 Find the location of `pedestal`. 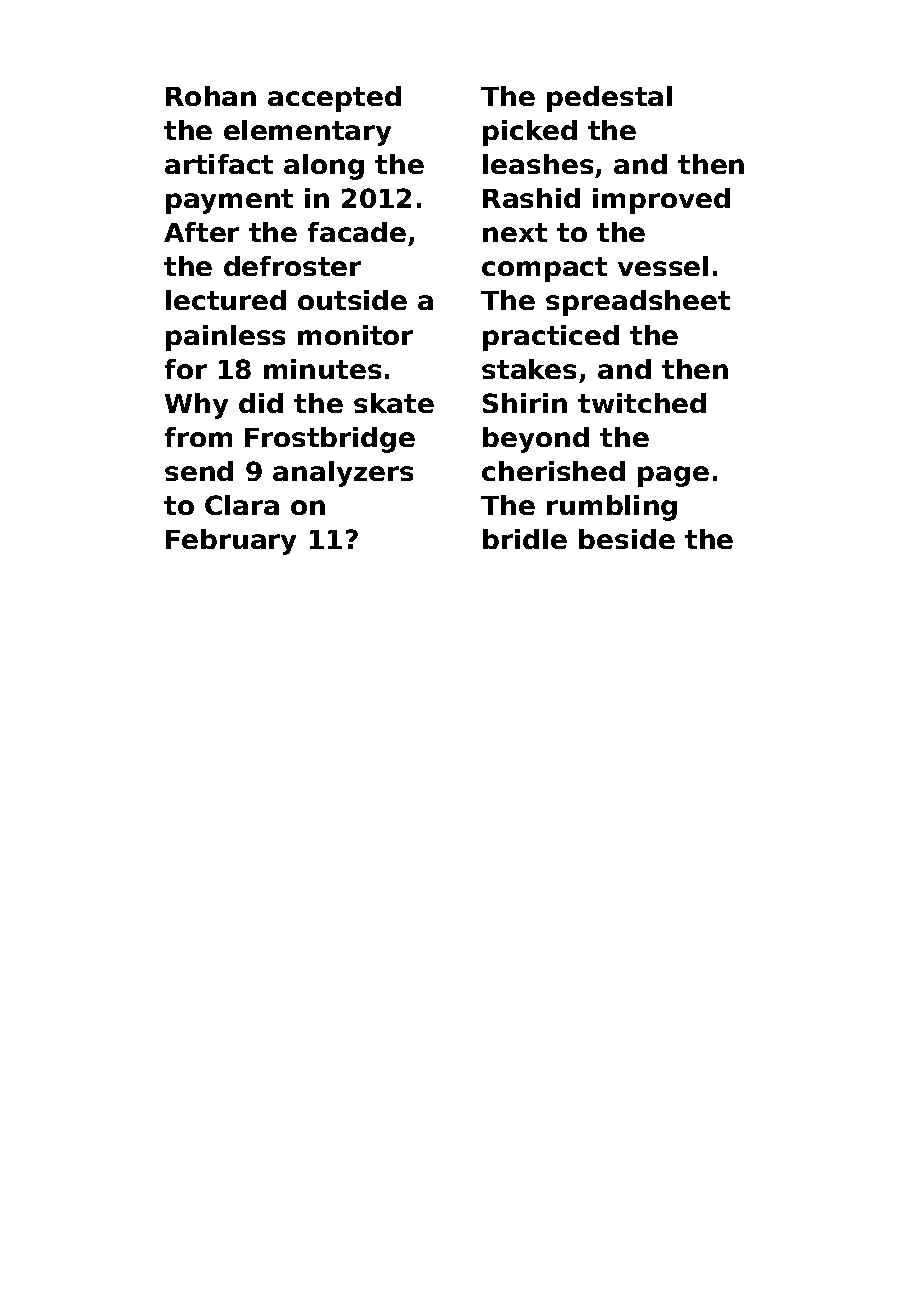

pedestal is located at coordinates (609, 99).
